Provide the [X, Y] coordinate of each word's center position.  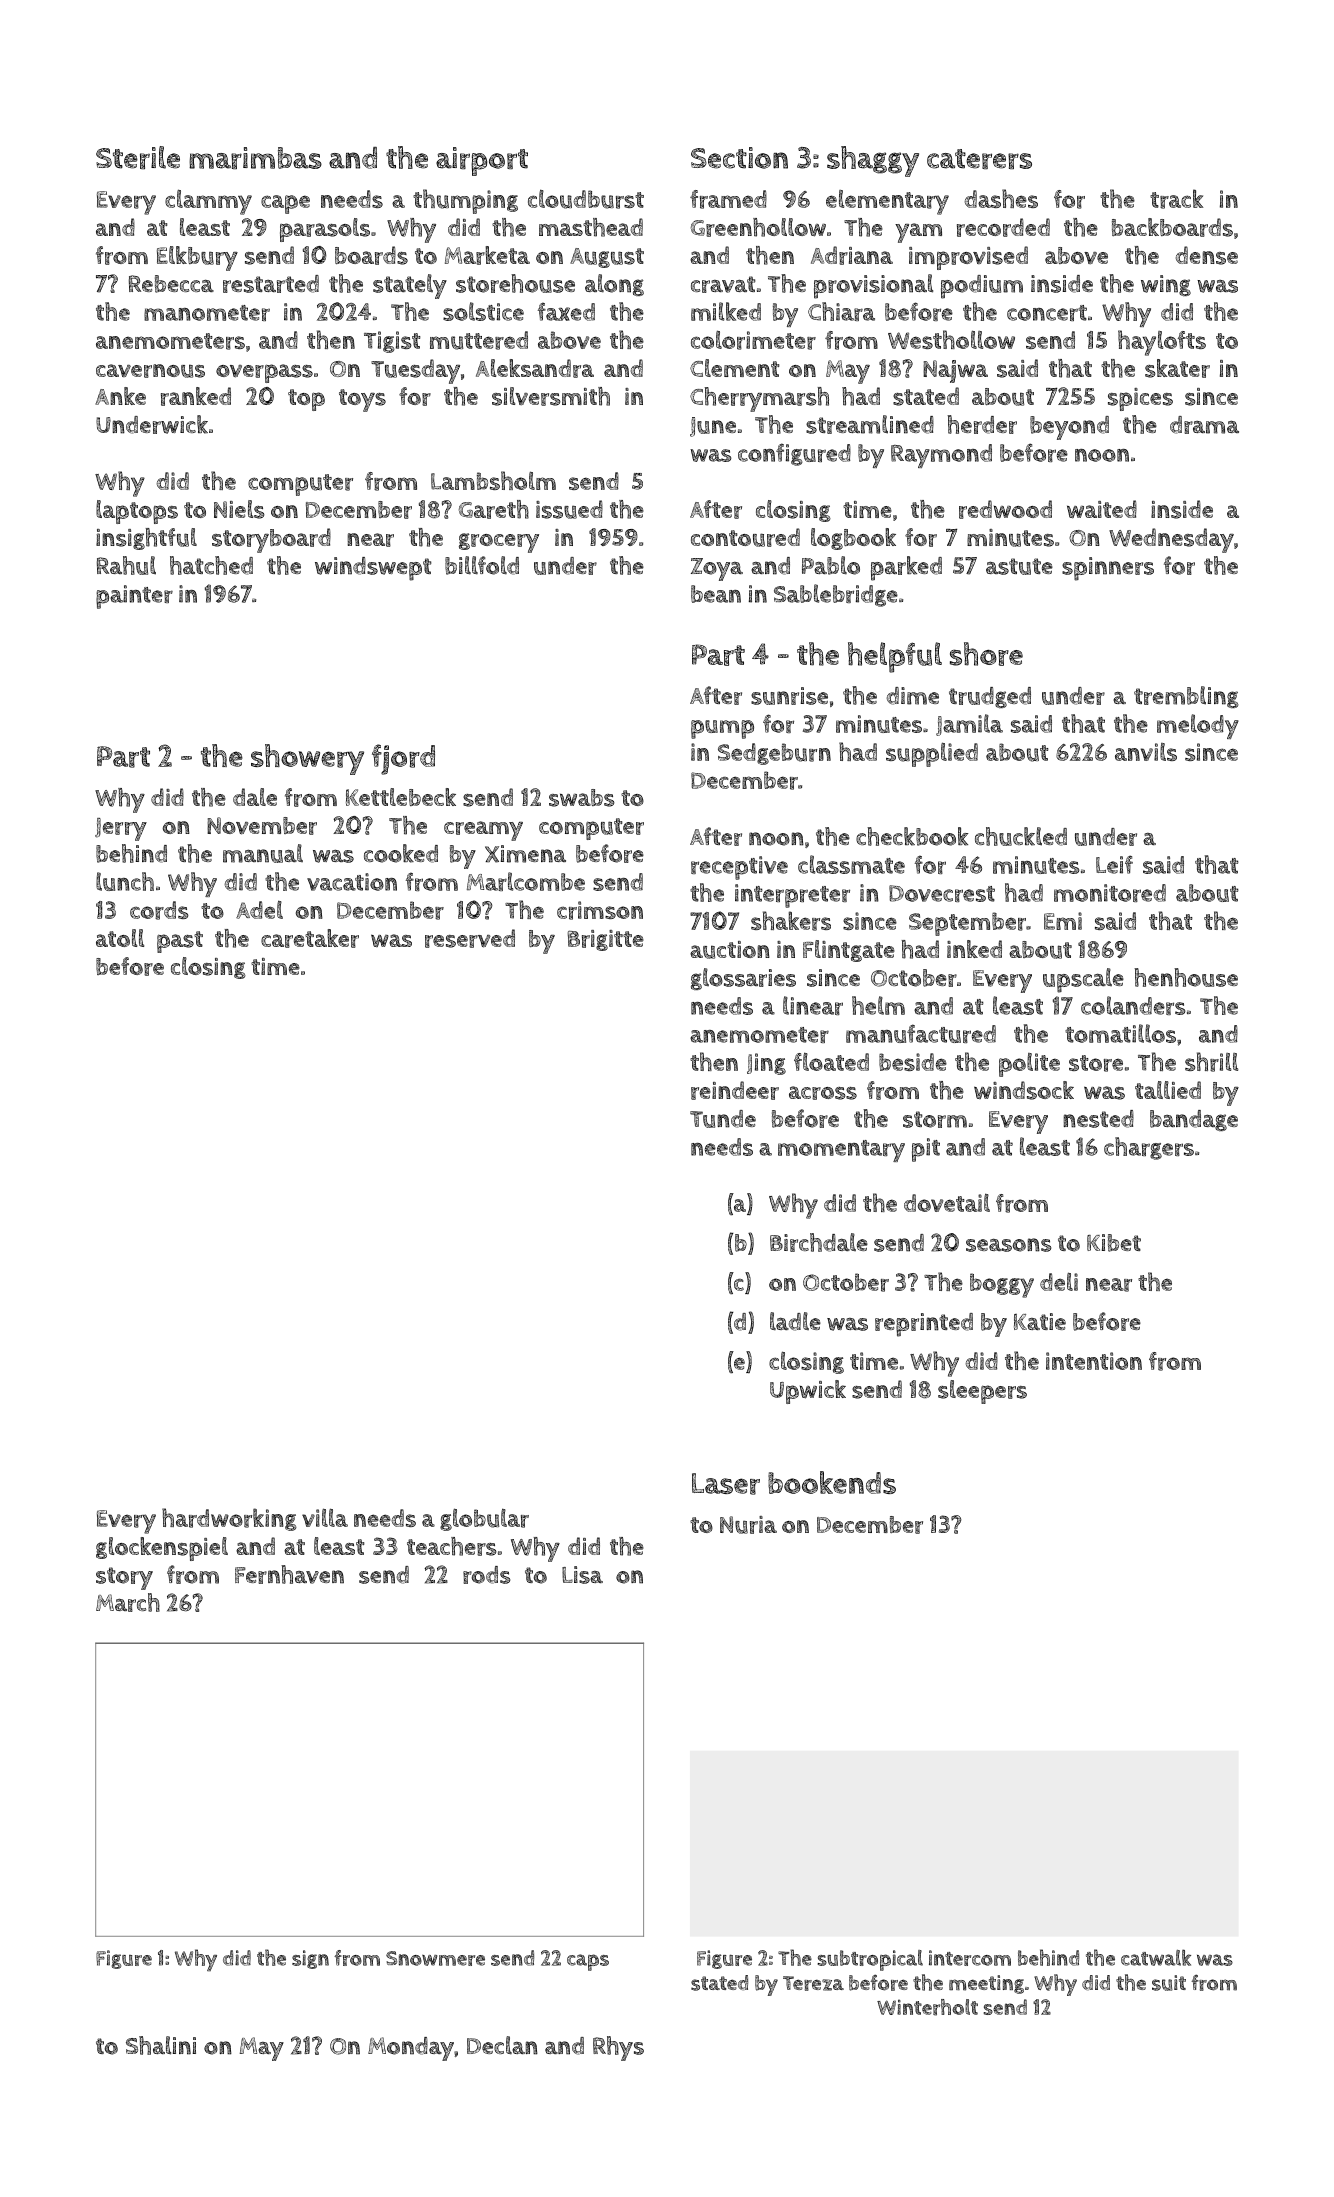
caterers [979, 159]
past [180, 942]
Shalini [161, 2045]
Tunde [723, 1119]
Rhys [618, 2048]
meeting [986, 1984]
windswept [373, 569]
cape [285, 204]
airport [482, 161]
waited [1102, 509]
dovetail [947, 1202]
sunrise [789, 696]
